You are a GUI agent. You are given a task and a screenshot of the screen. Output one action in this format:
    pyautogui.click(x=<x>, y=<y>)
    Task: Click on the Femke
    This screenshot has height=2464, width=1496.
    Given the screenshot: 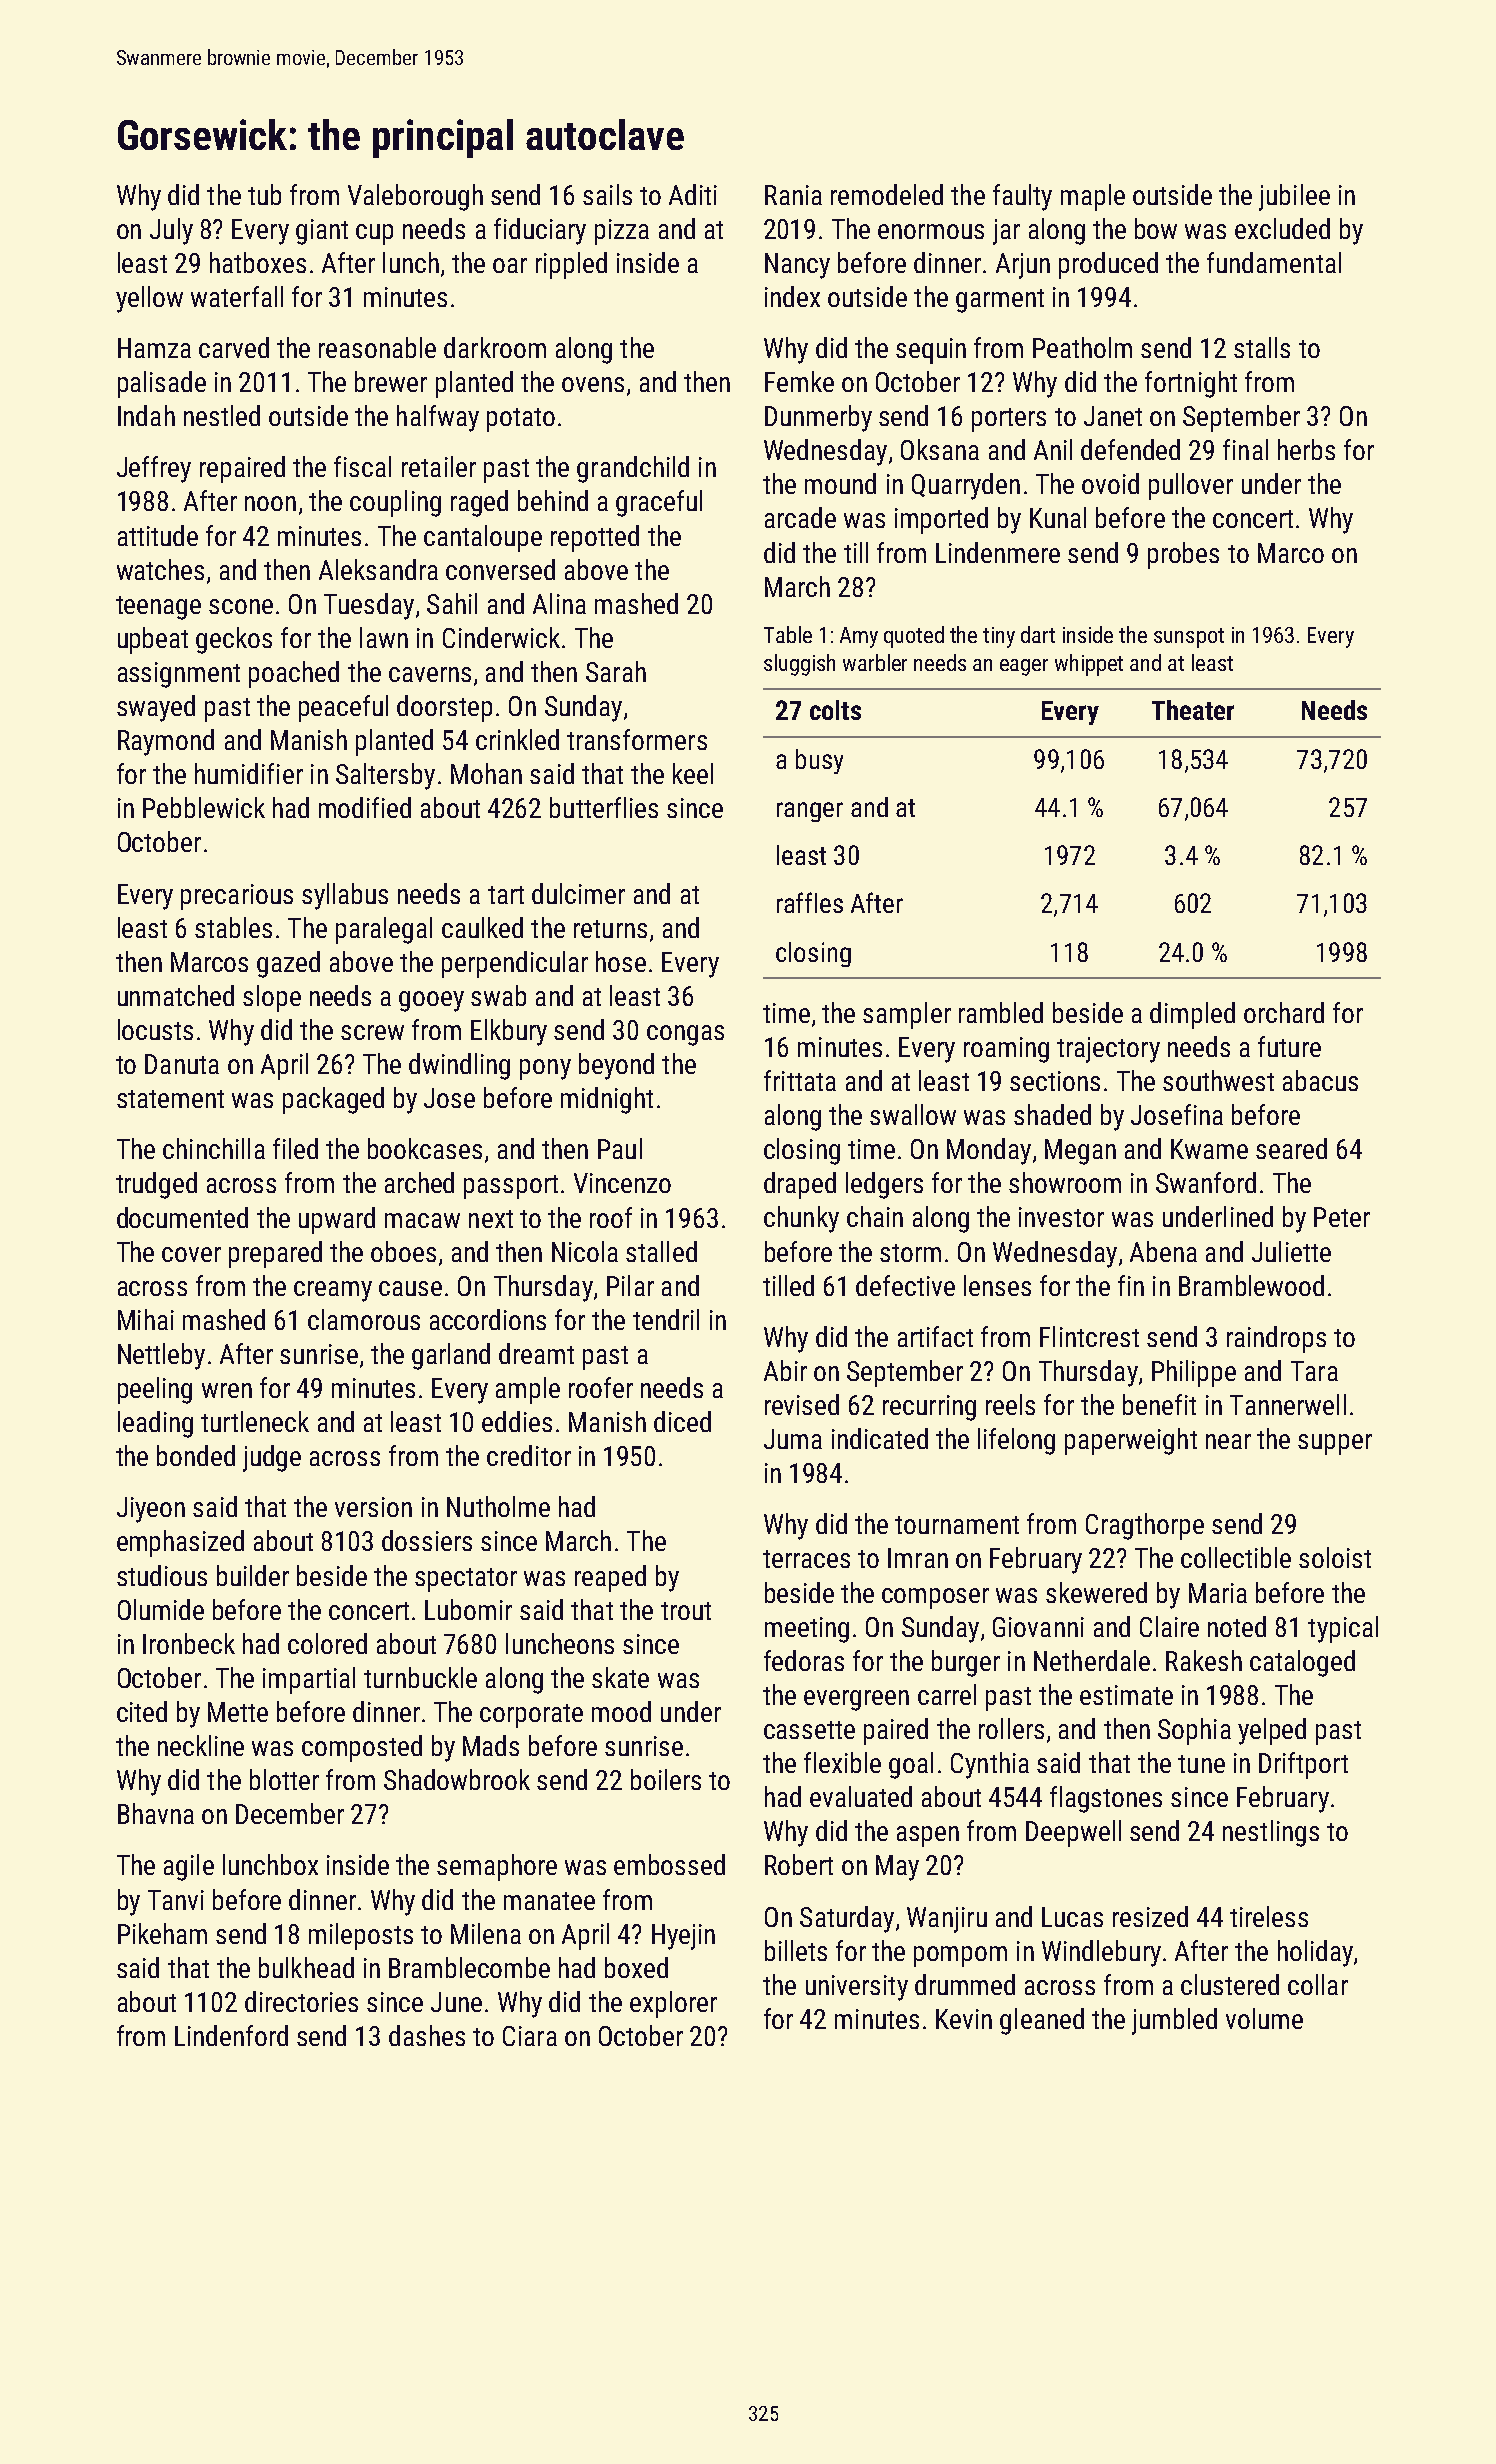 What is the action you would take?
    pyautogui.click(x=799, y=381)
